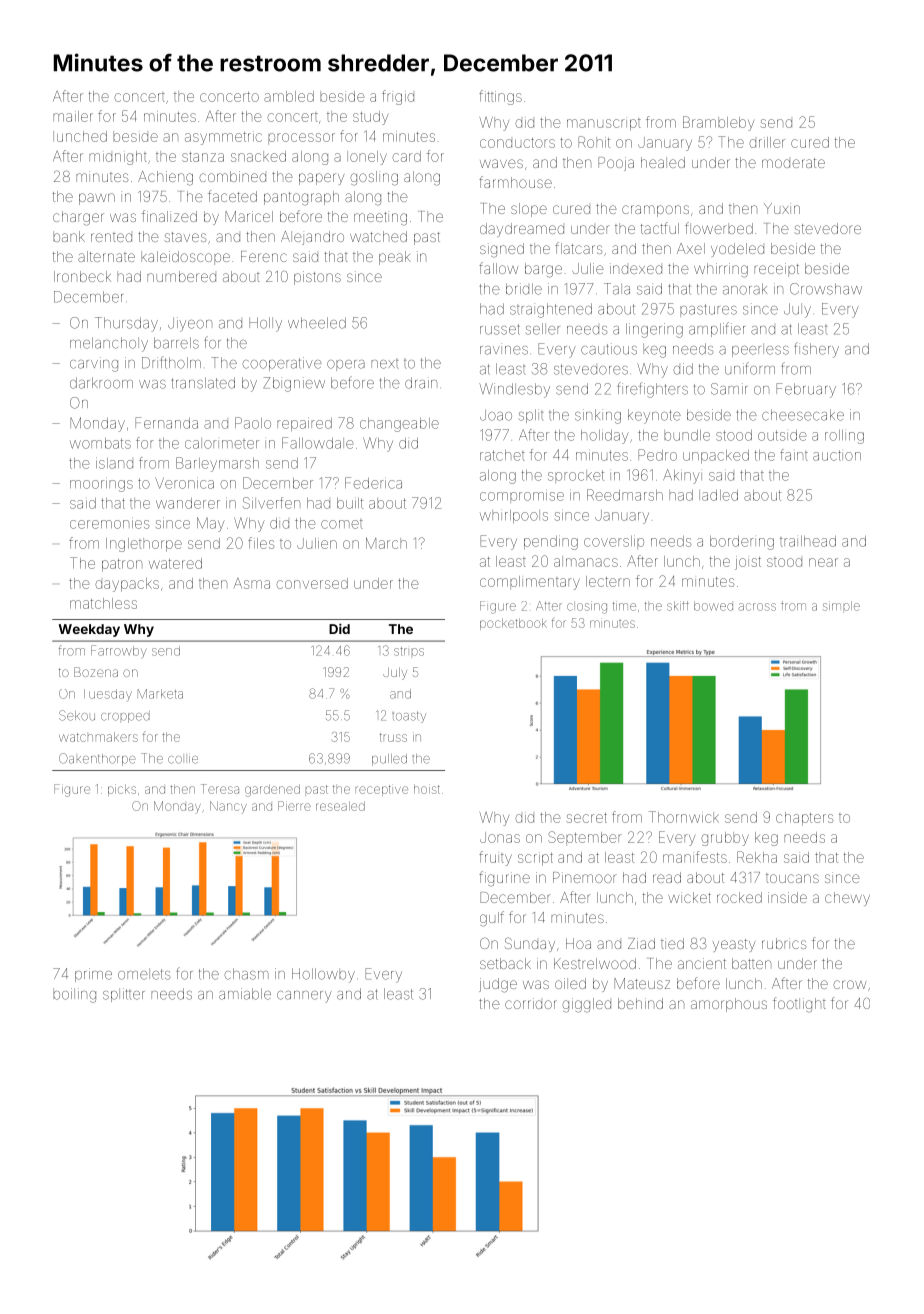  I want to click on matchless, so click(103, 603).
